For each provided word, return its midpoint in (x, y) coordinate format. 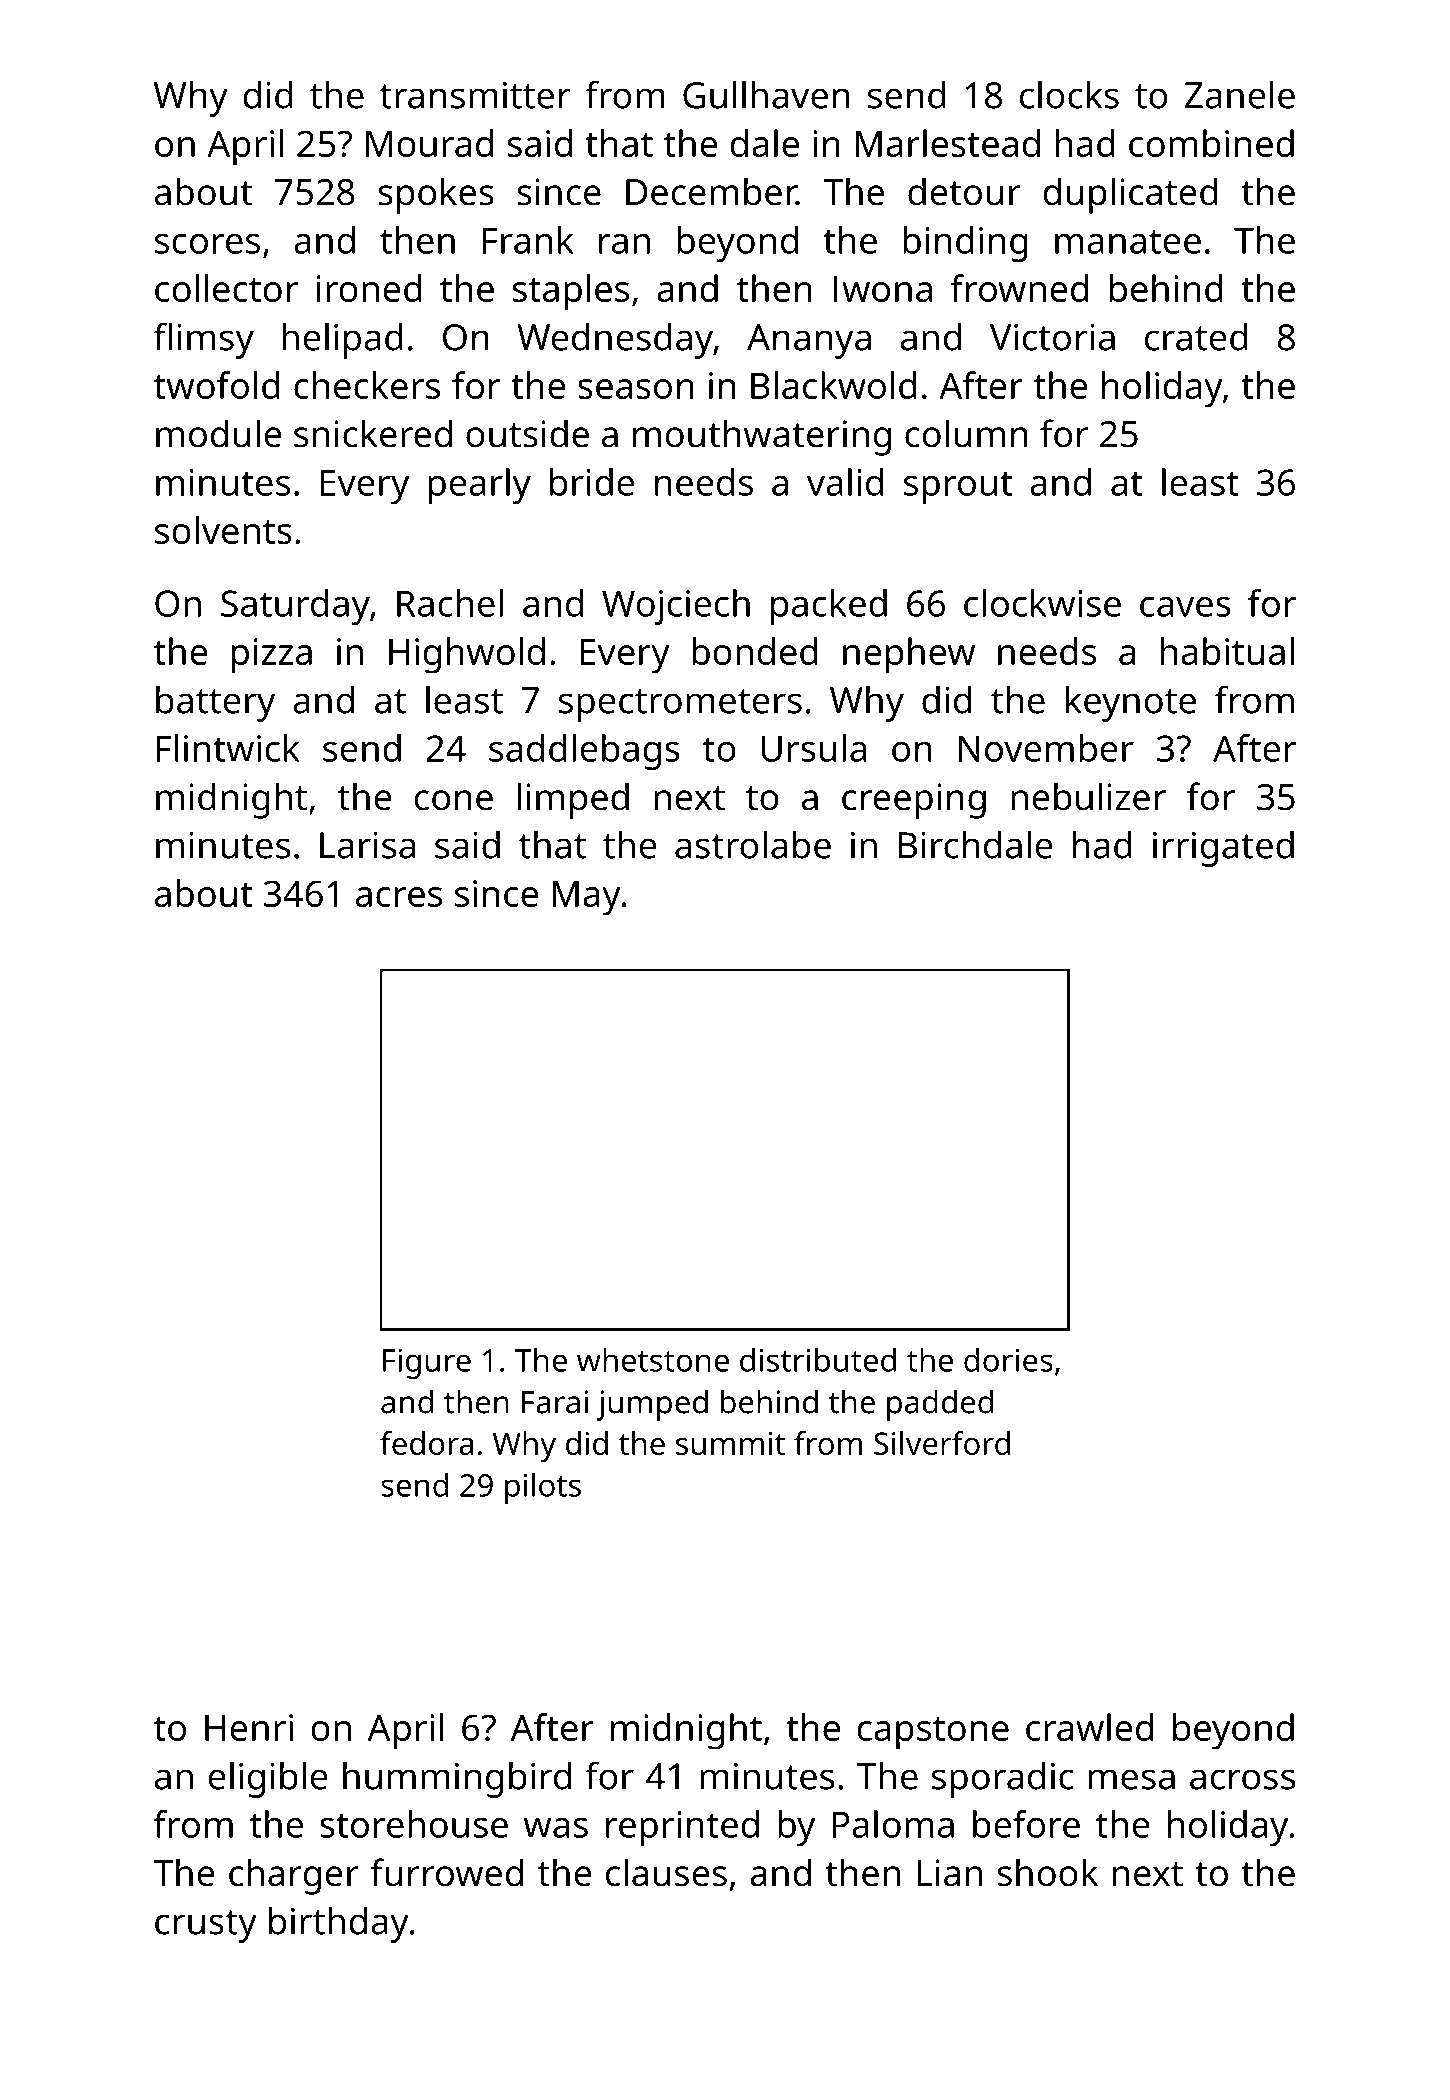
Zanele (1240, 95)
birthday (339, 1925)
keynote (1131, 704)
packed (829, 607)
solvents (223, 530)
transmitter (475, 95)
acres (399, 897)
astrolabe (753, 845)
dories (1008, 1360)
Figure (427, 1363)
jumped (652, 1405)
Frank (528, 240)
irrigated (1223, 849)
